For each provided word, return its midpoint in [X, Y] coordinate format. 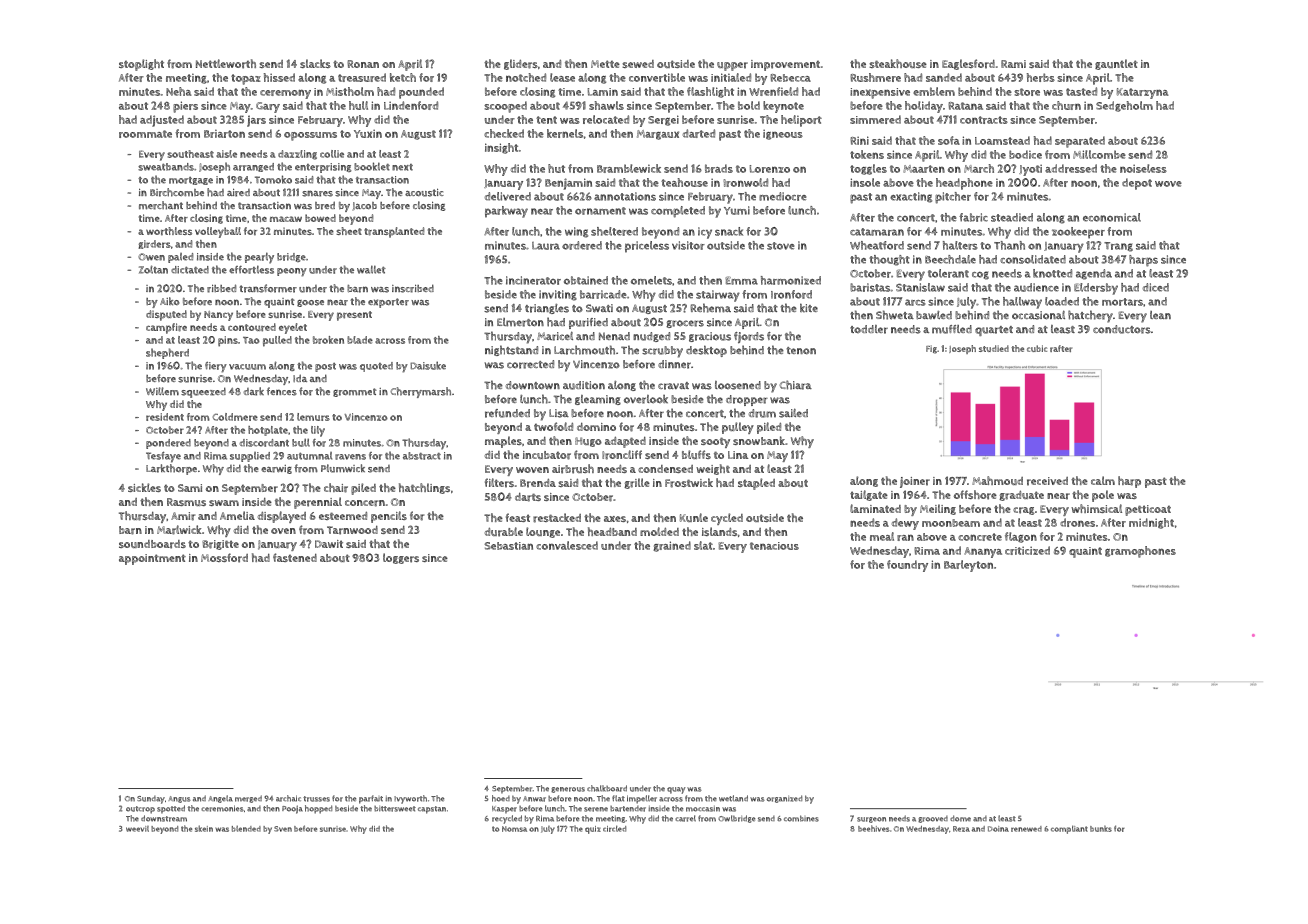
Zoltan [153, 269]
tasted [1081, 91]
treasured [362, 77]
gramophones [1140, 552]
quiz [593, 830]
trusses [316, 799]
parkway [506, 212]
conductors [1122, 329]
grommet [355, 392]
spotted [171, 809]
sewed [638, 64]
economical [1112, 217]
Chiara [795, 385]
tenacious [774, 546]
